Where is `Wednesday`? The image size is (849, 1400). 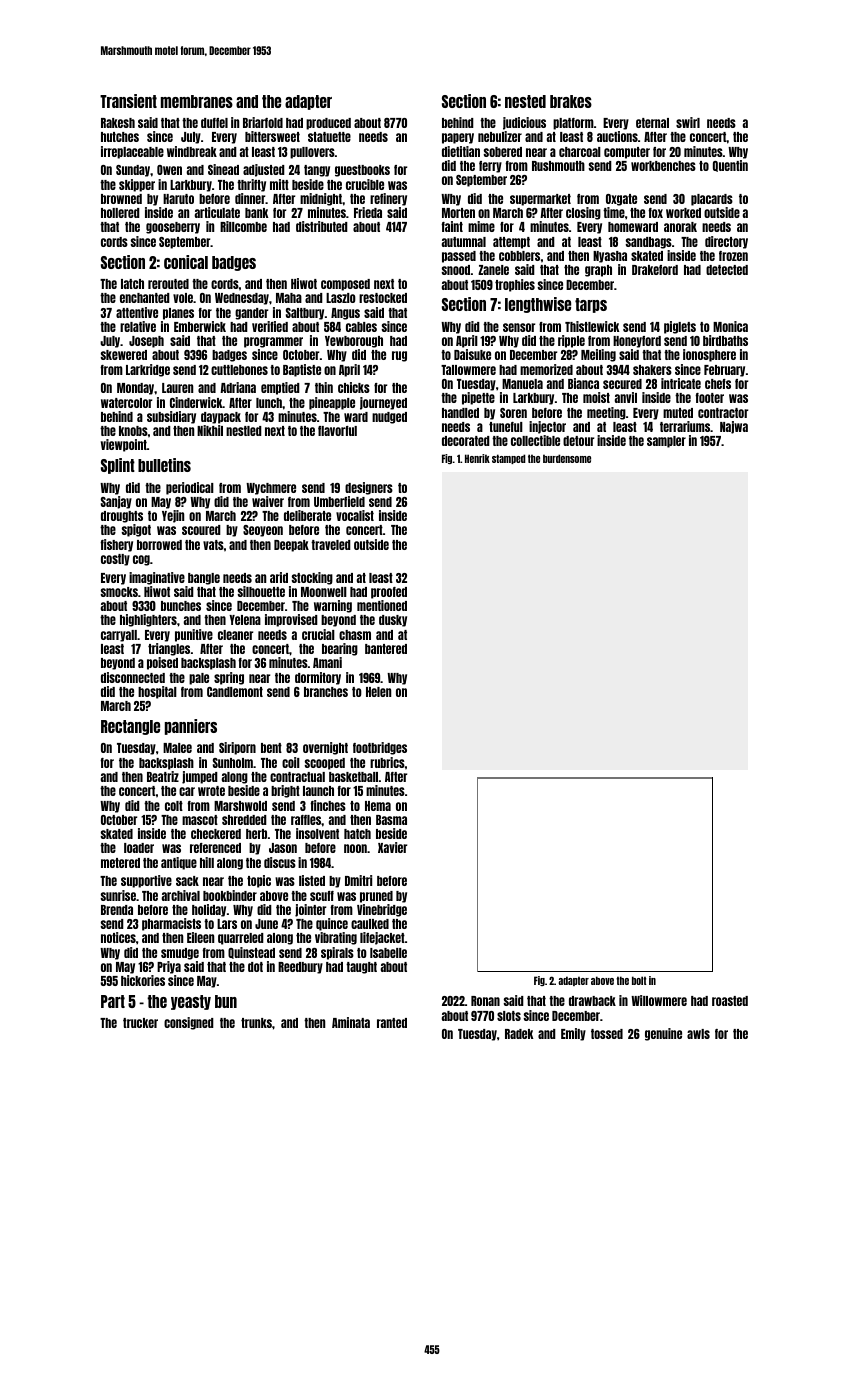 Wednesday is located at coordinates (242, 299).
